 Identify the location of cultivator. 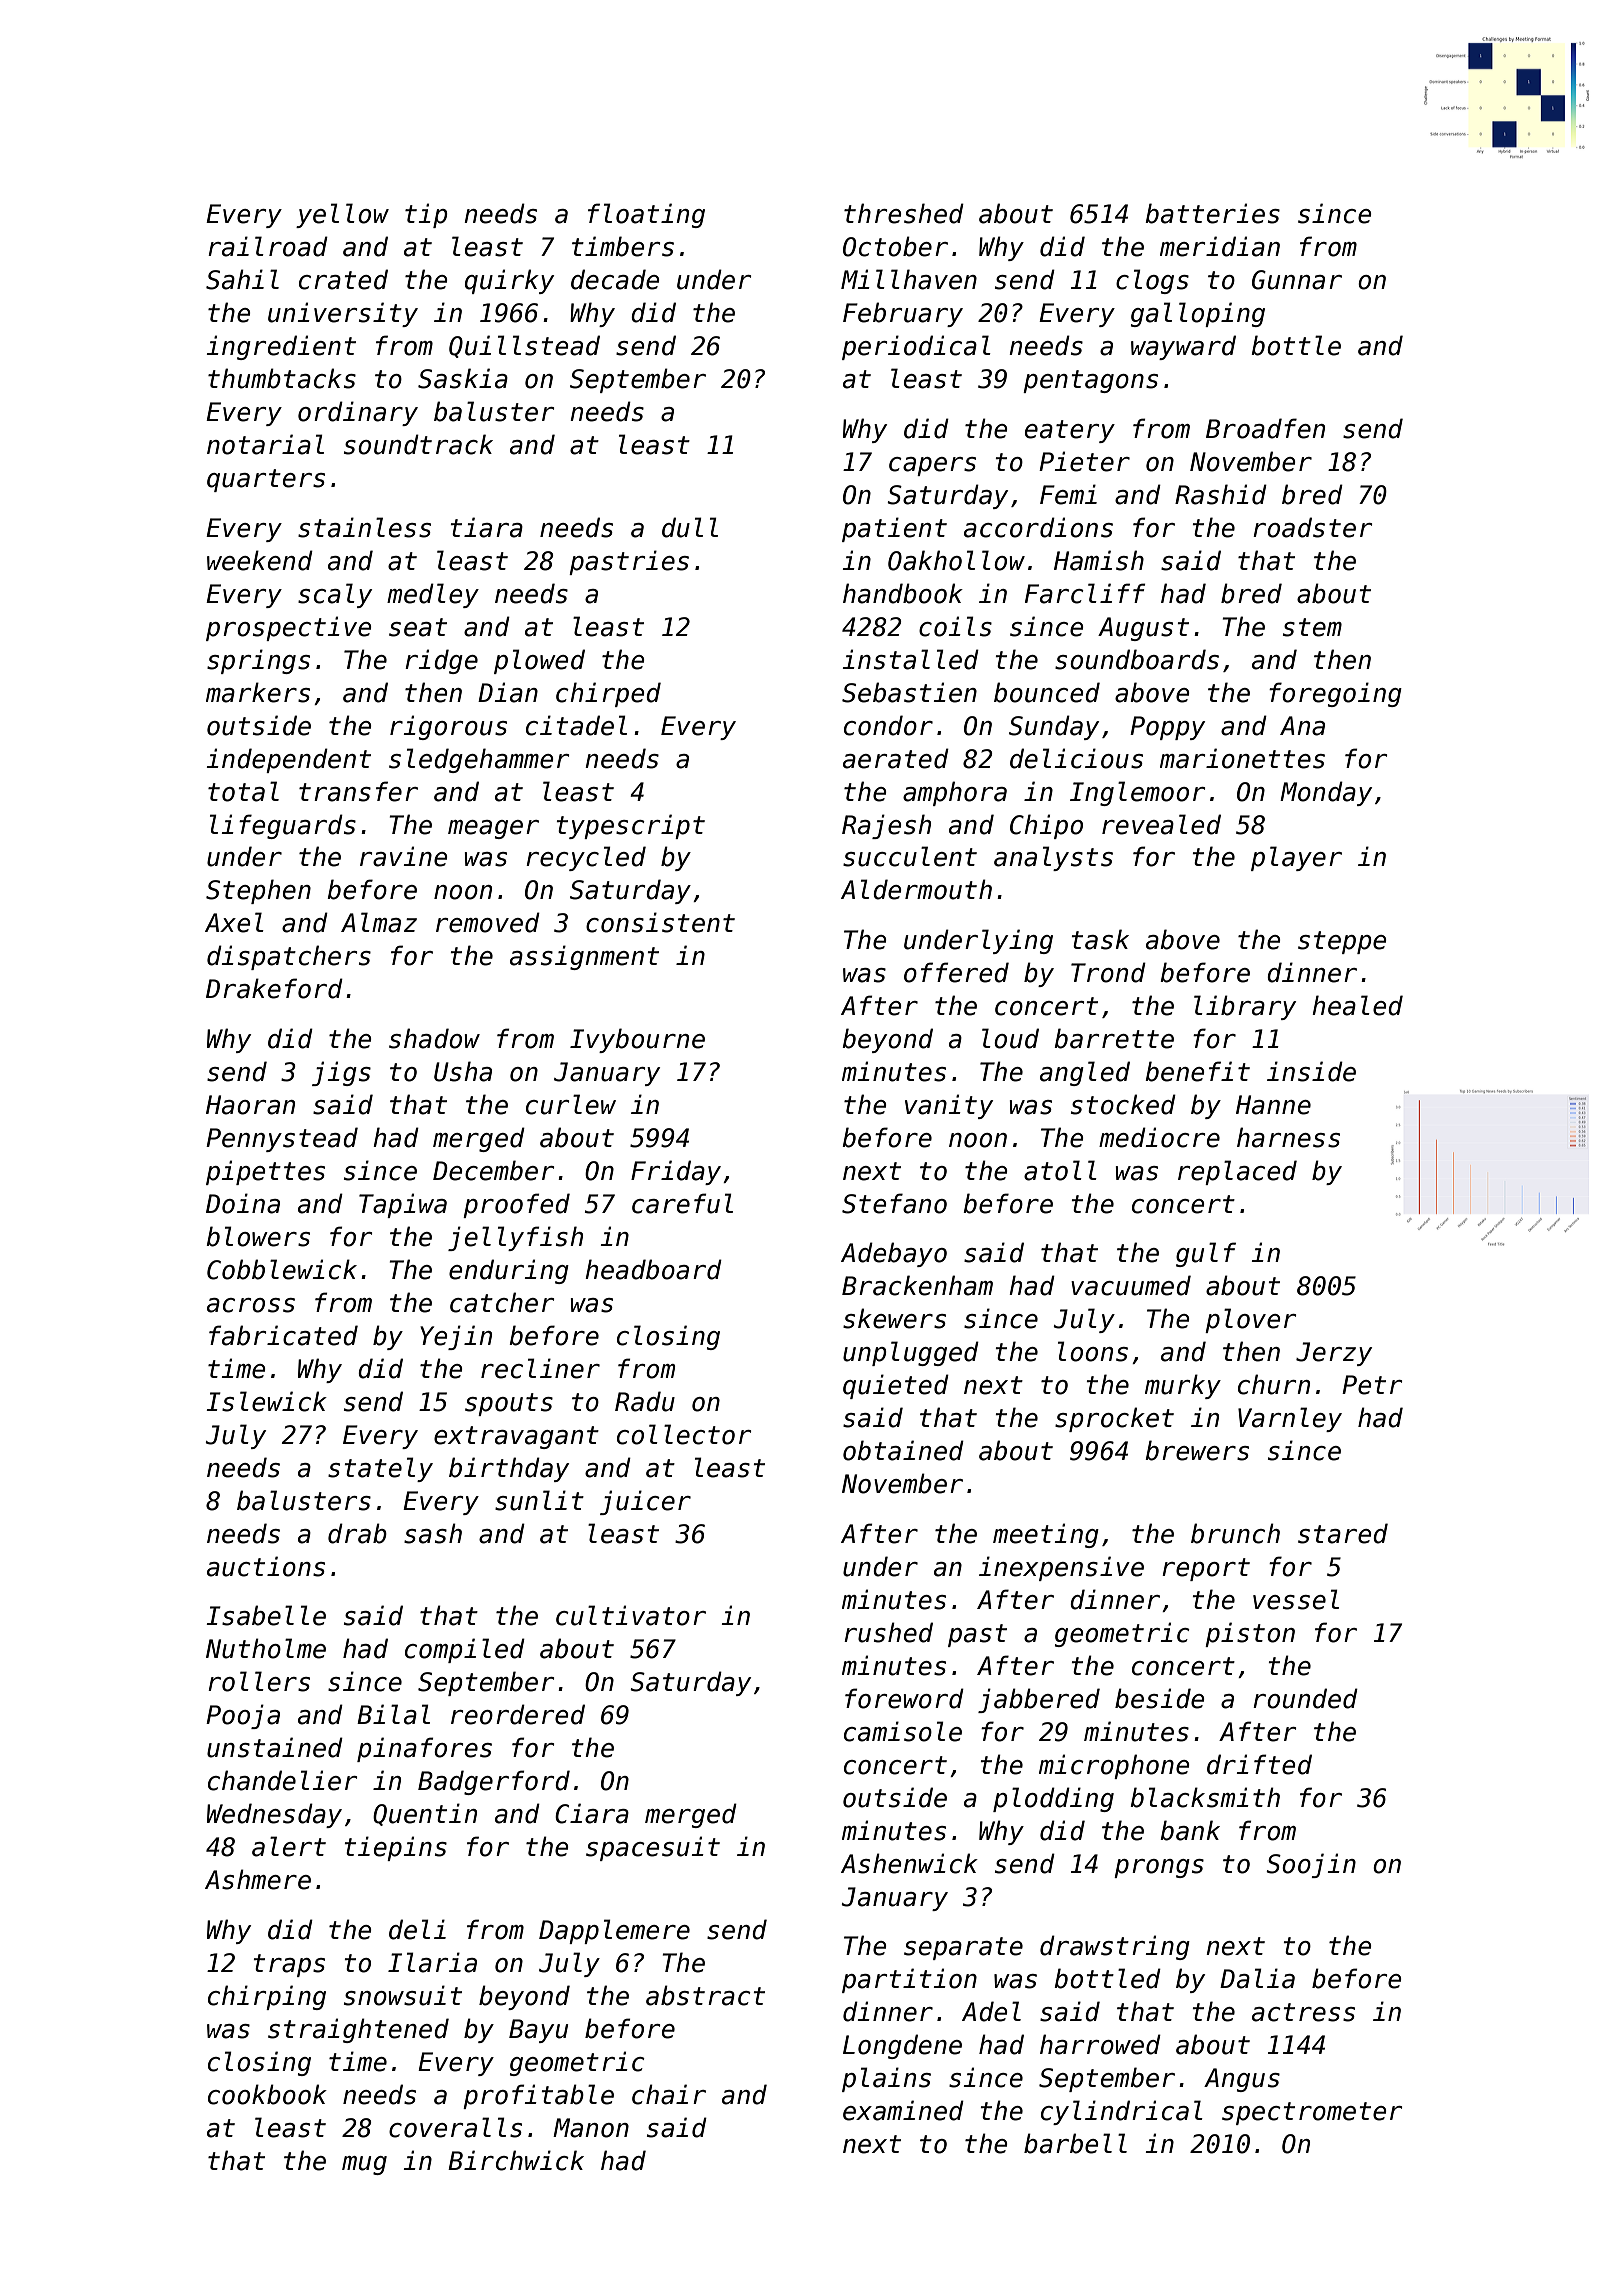
(631, 1615).
